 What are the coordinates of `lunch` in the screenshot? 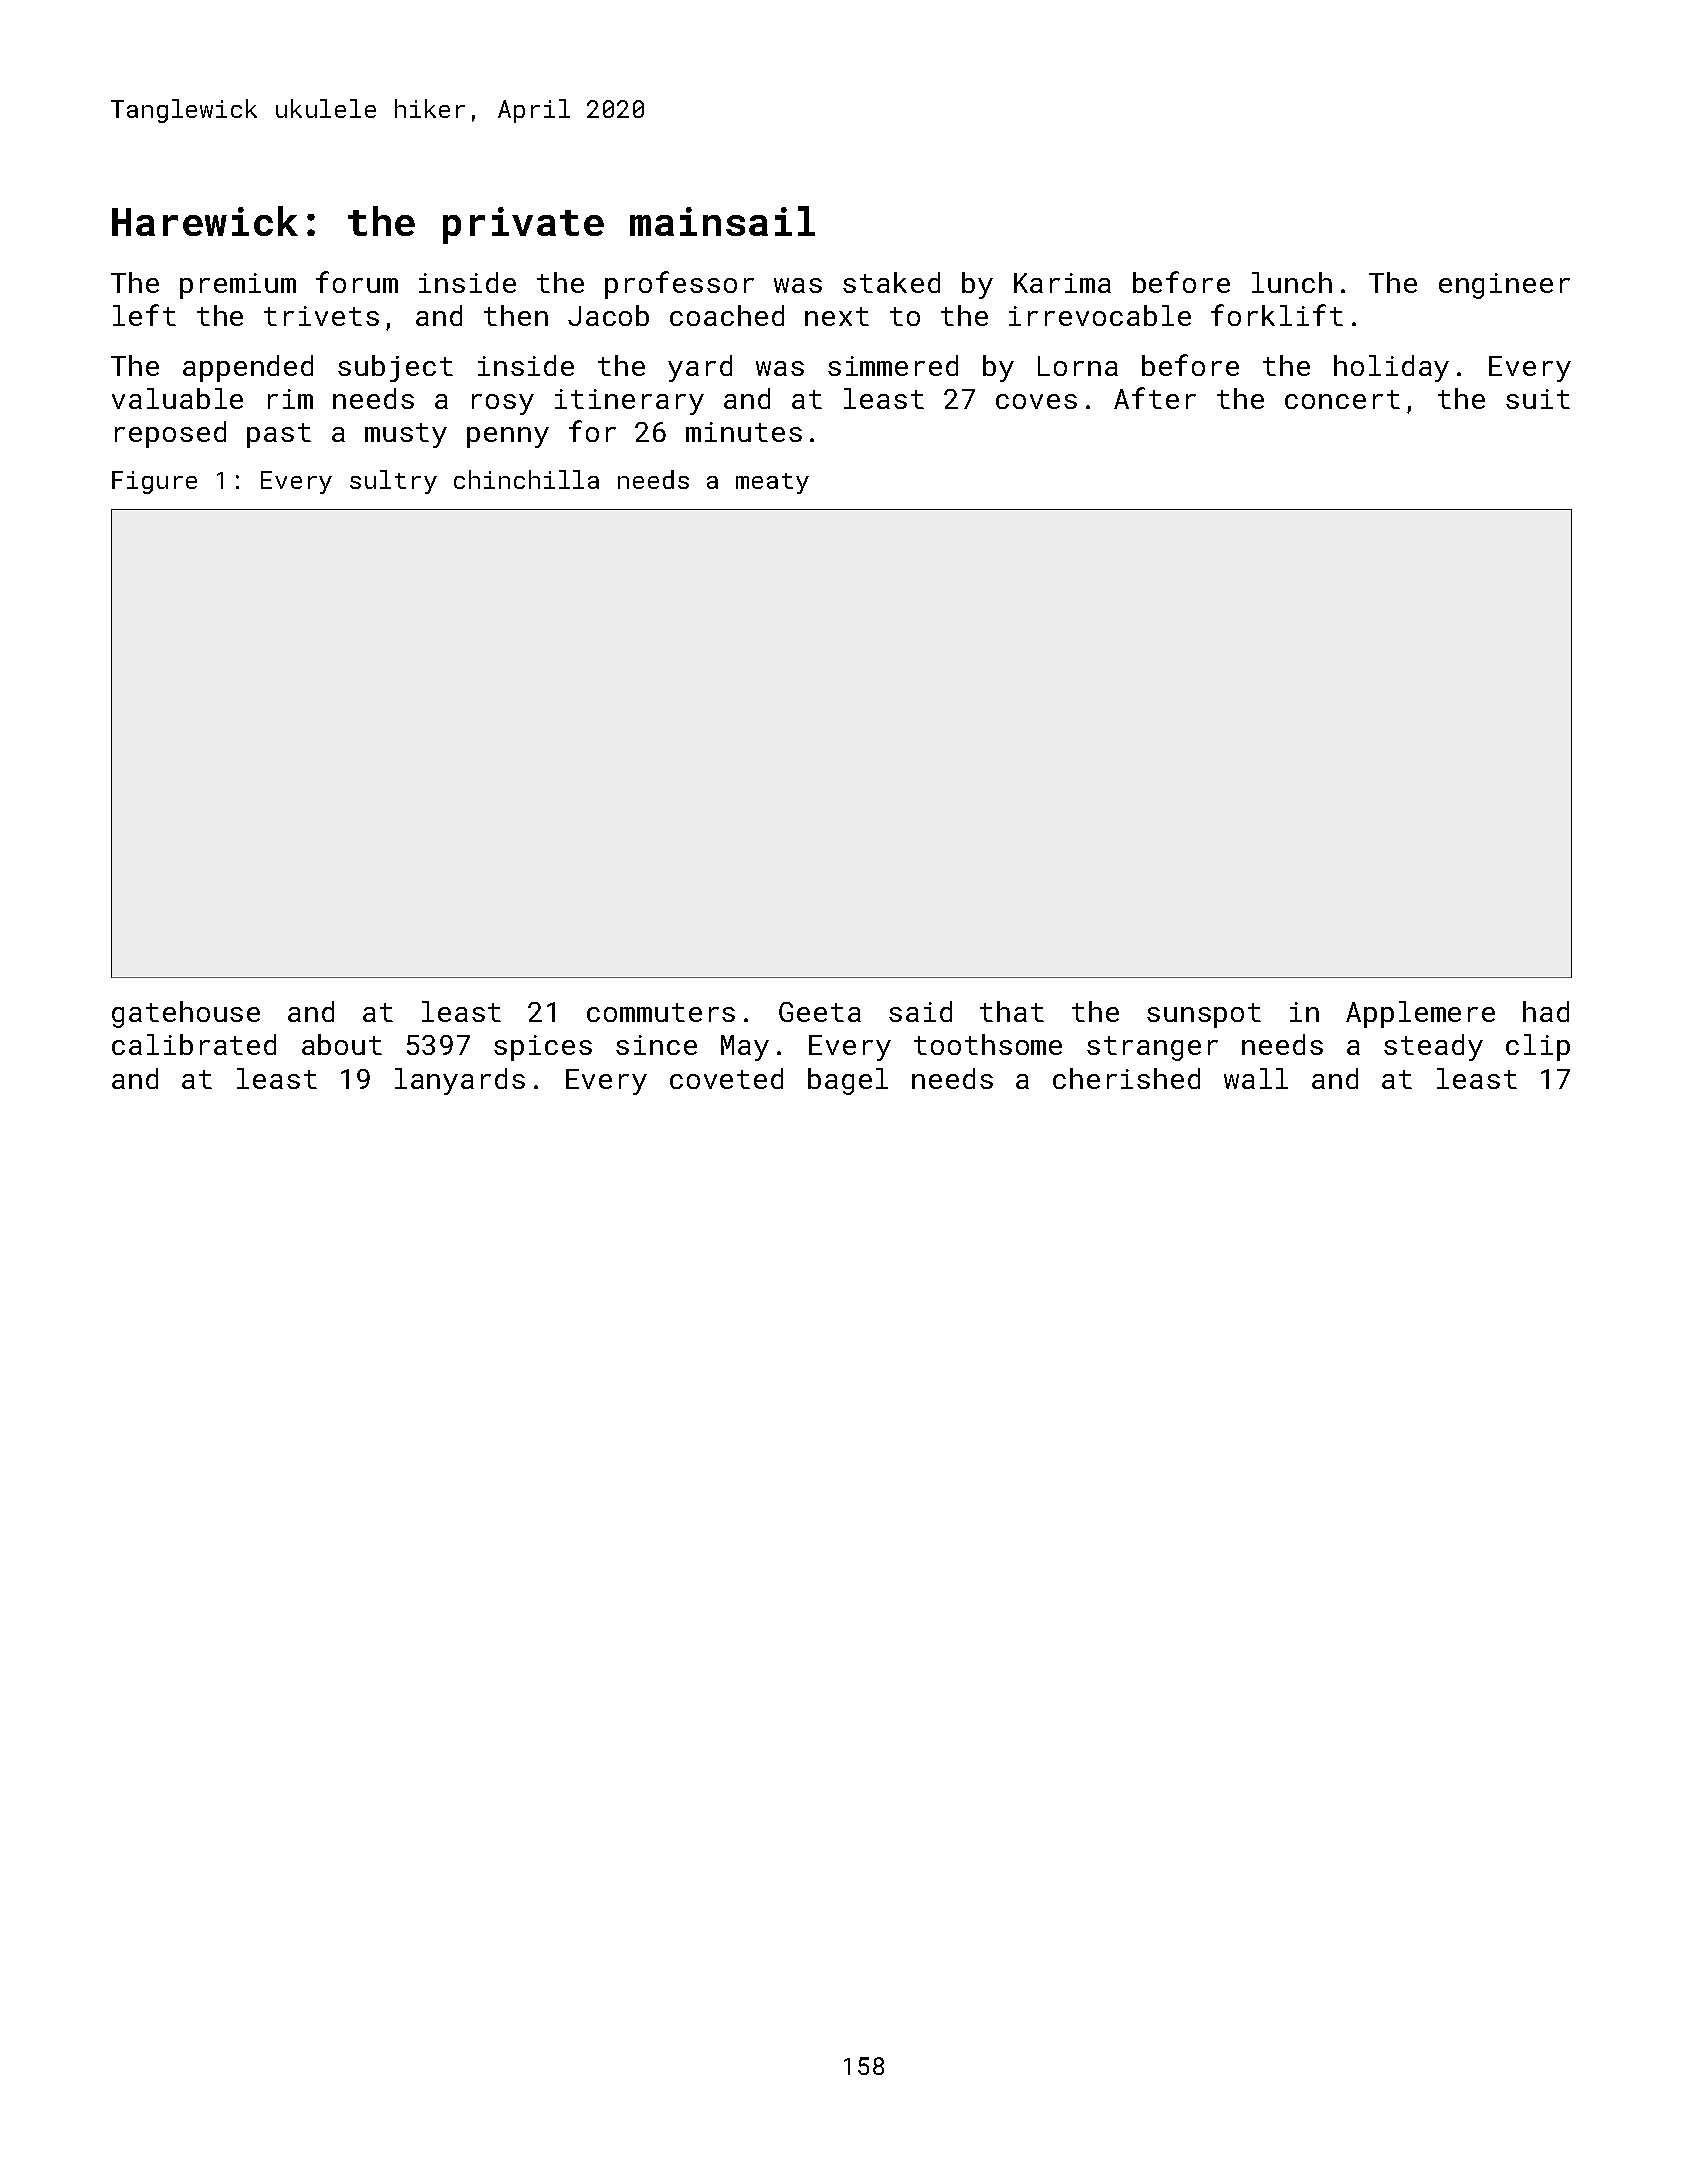 It's located at (1292, 282).
